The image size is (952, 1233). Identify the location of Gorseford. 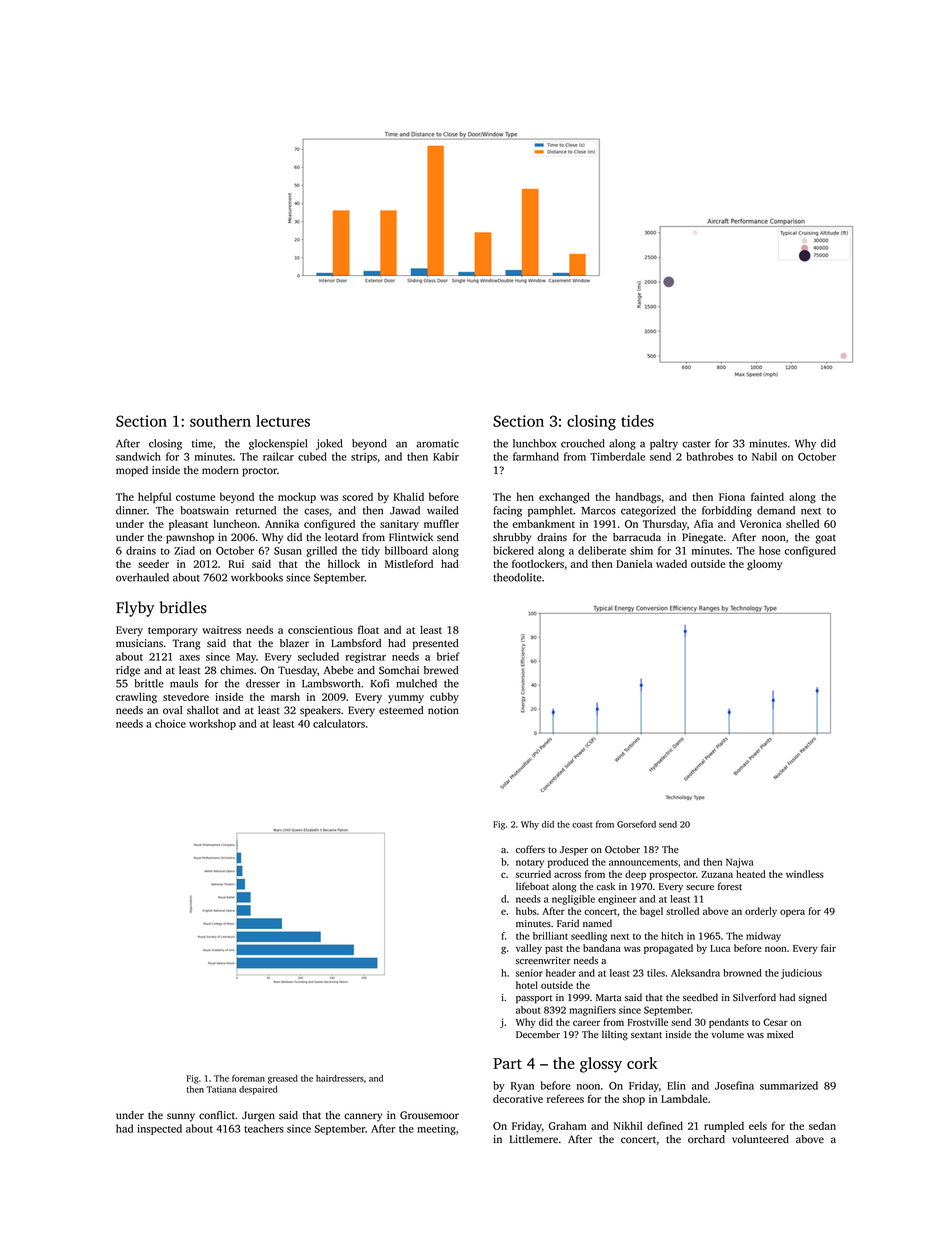
(636, 824).
